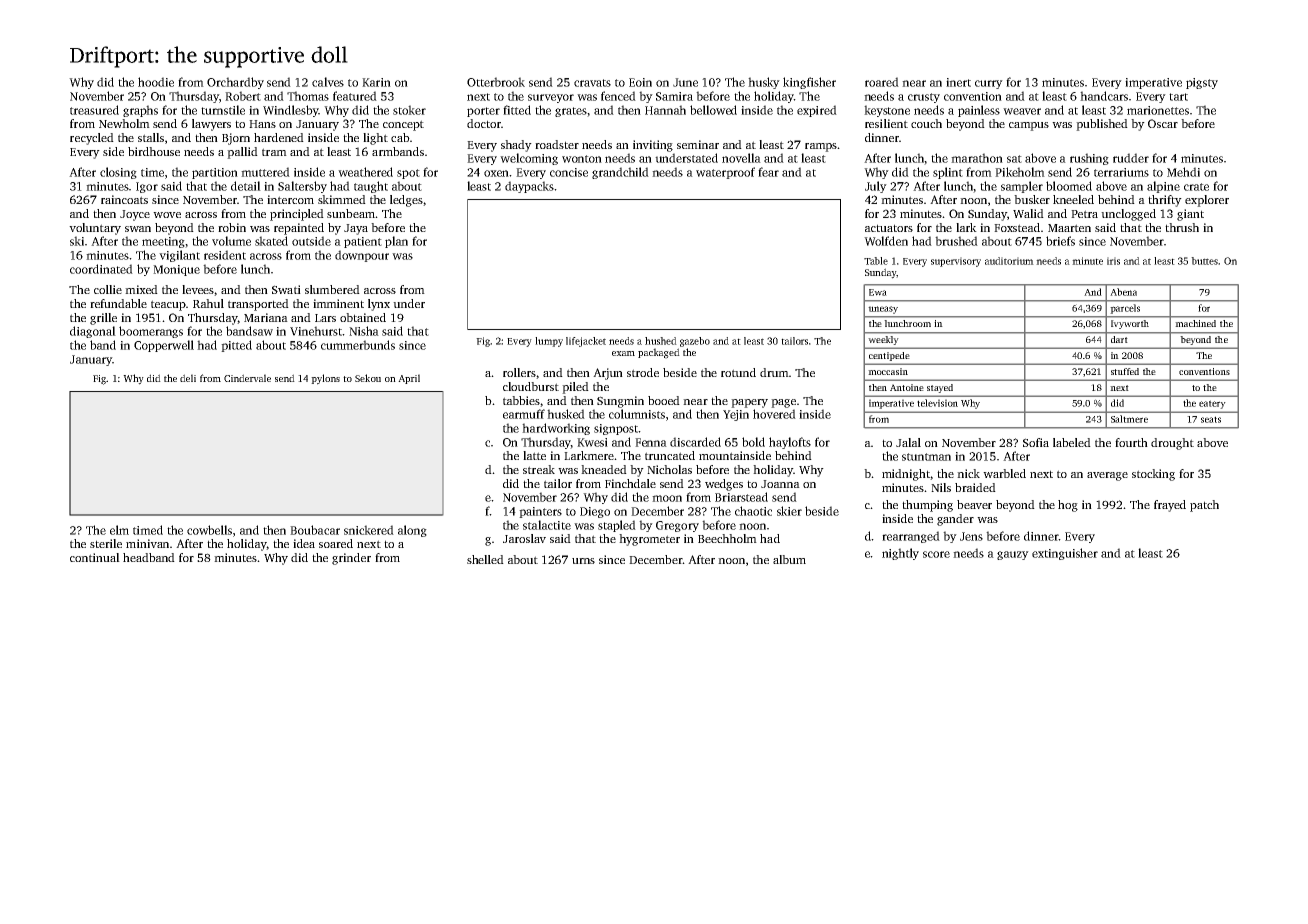 This image has height=924, width=1308. I want to click on pigsty, so click(1202, 83).
